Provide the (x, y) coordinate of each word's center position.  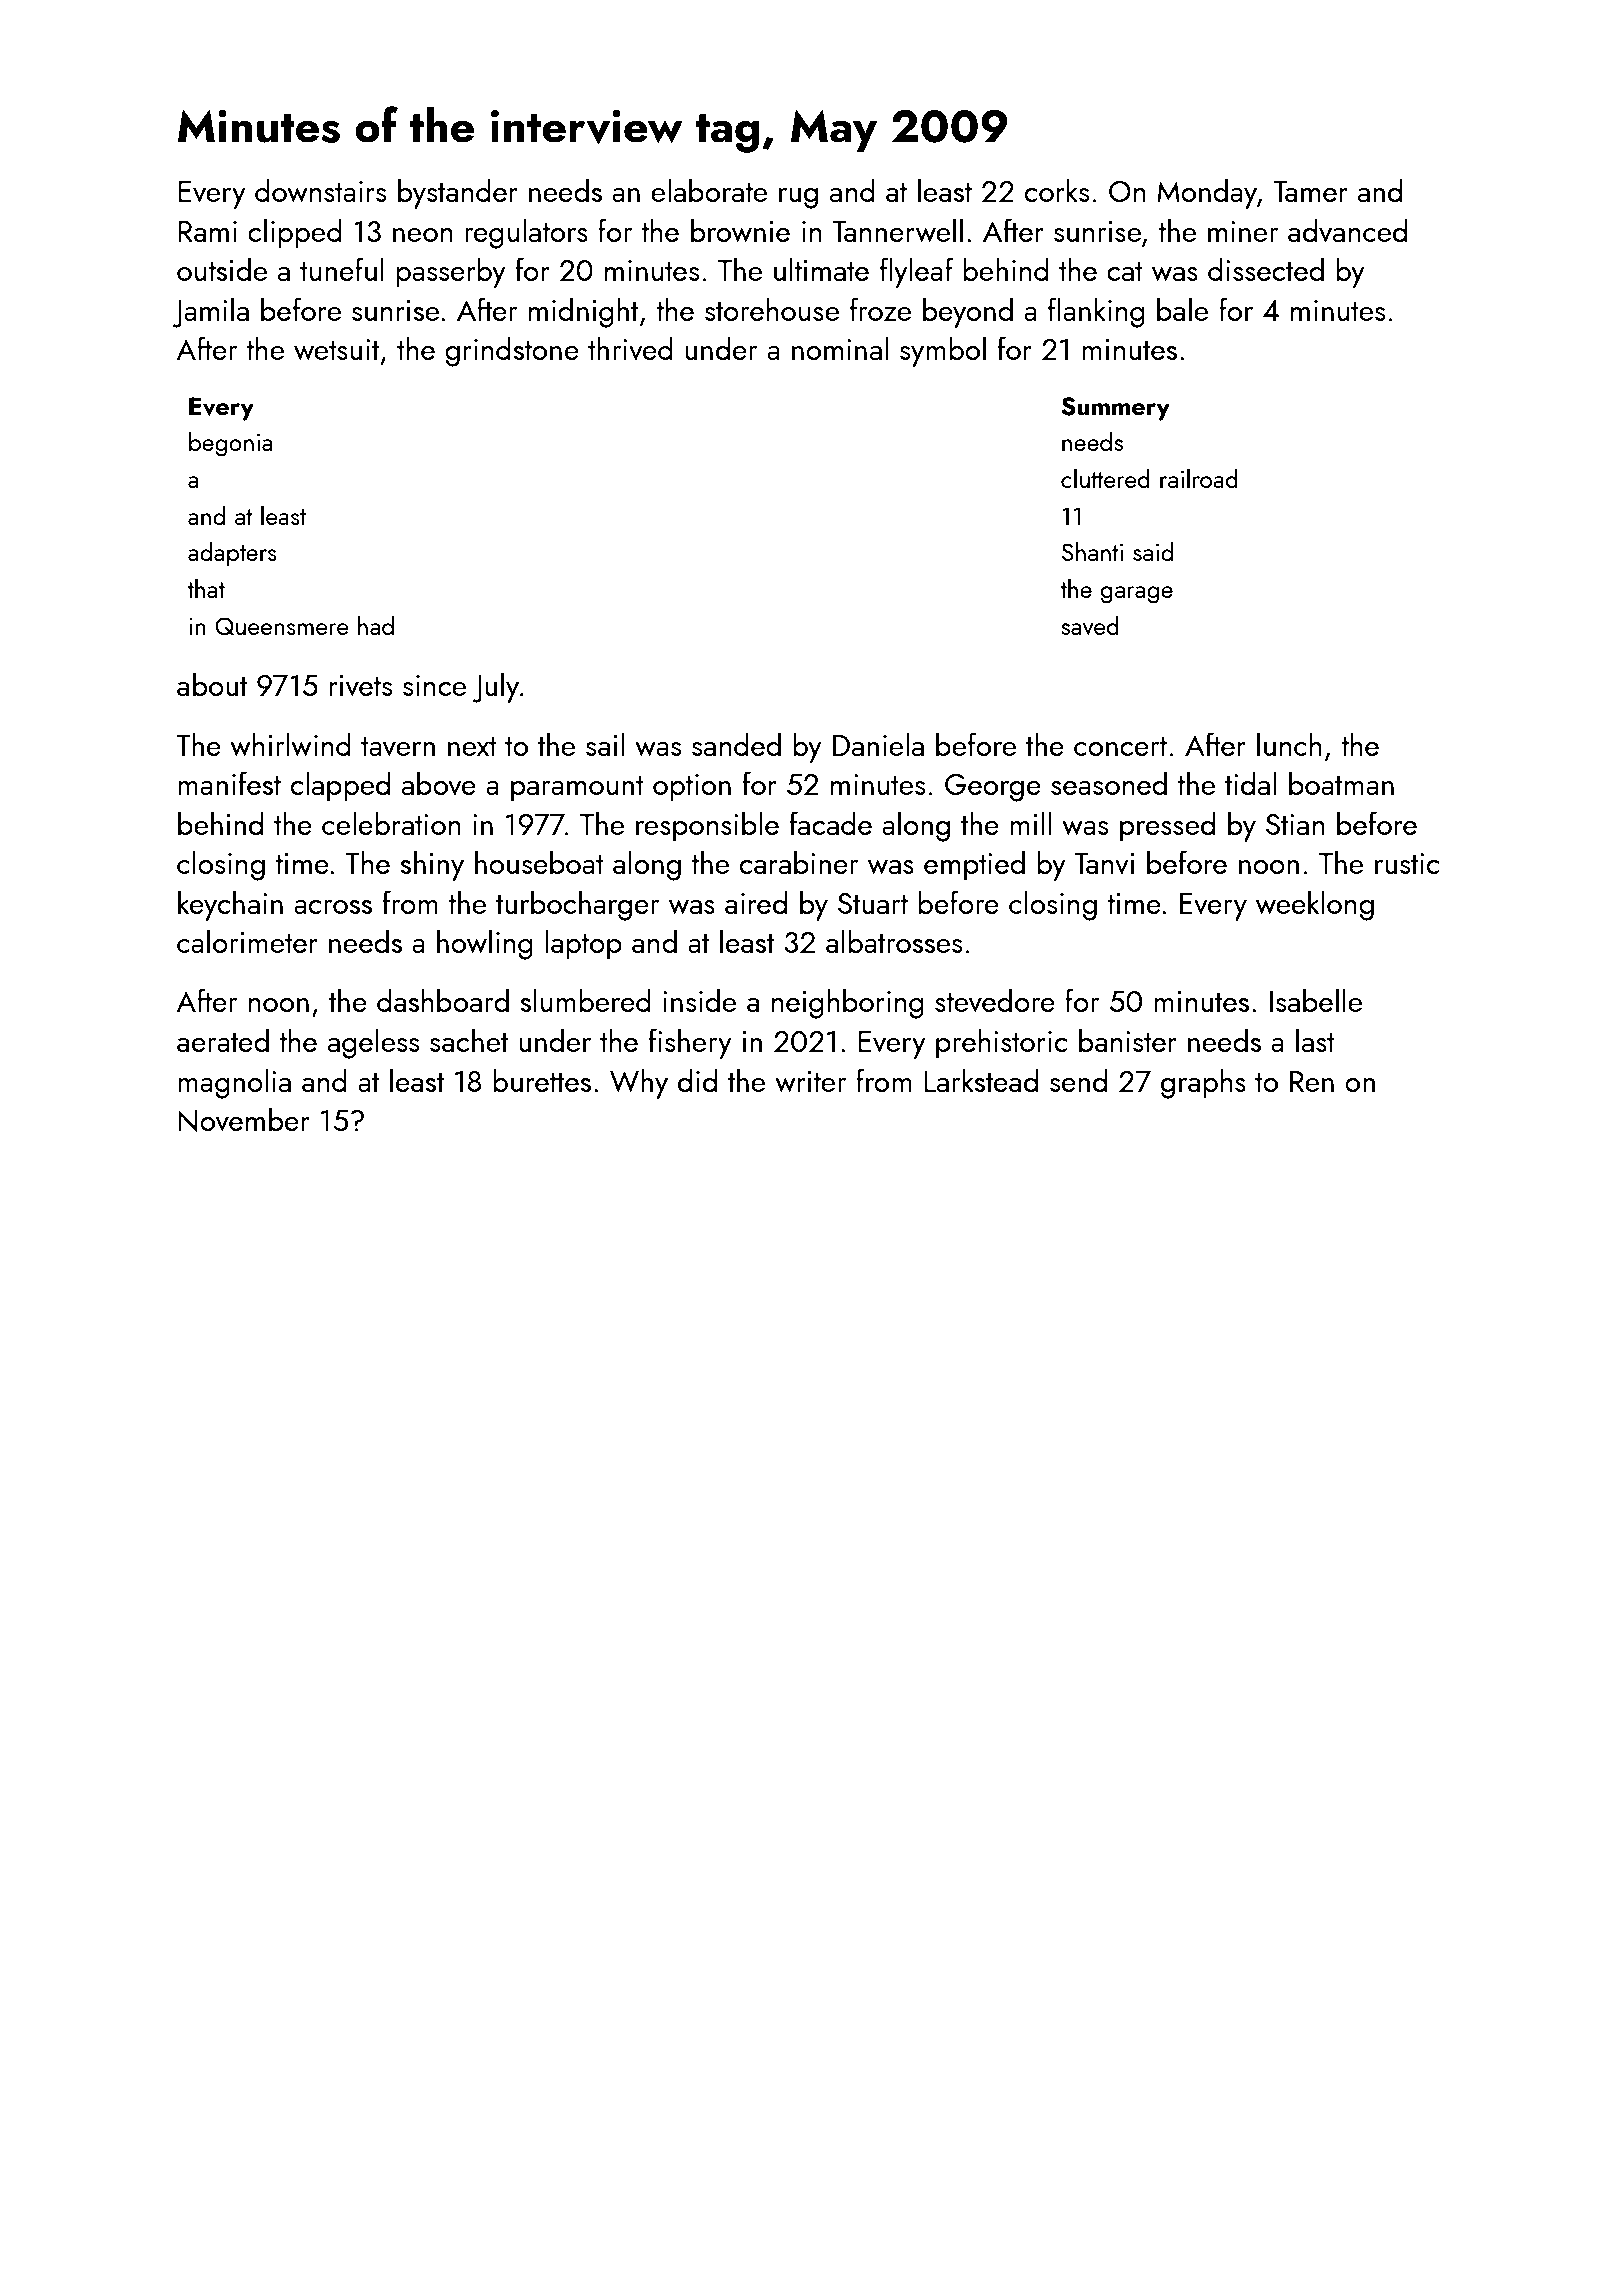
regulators (526, 233)
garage (1137, 595)
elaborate (709, 190)
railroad (1199, 478)
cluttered (1105, 478)
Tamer (1311, 191)
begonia (230, 444)
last (1315, 1040)
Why (639, 1083)
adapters (232, 553)
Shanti (1092, 551)
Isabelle (1316, 1000)
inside (699, 1000)
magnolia (234, 1083)
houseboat (539, 862)
